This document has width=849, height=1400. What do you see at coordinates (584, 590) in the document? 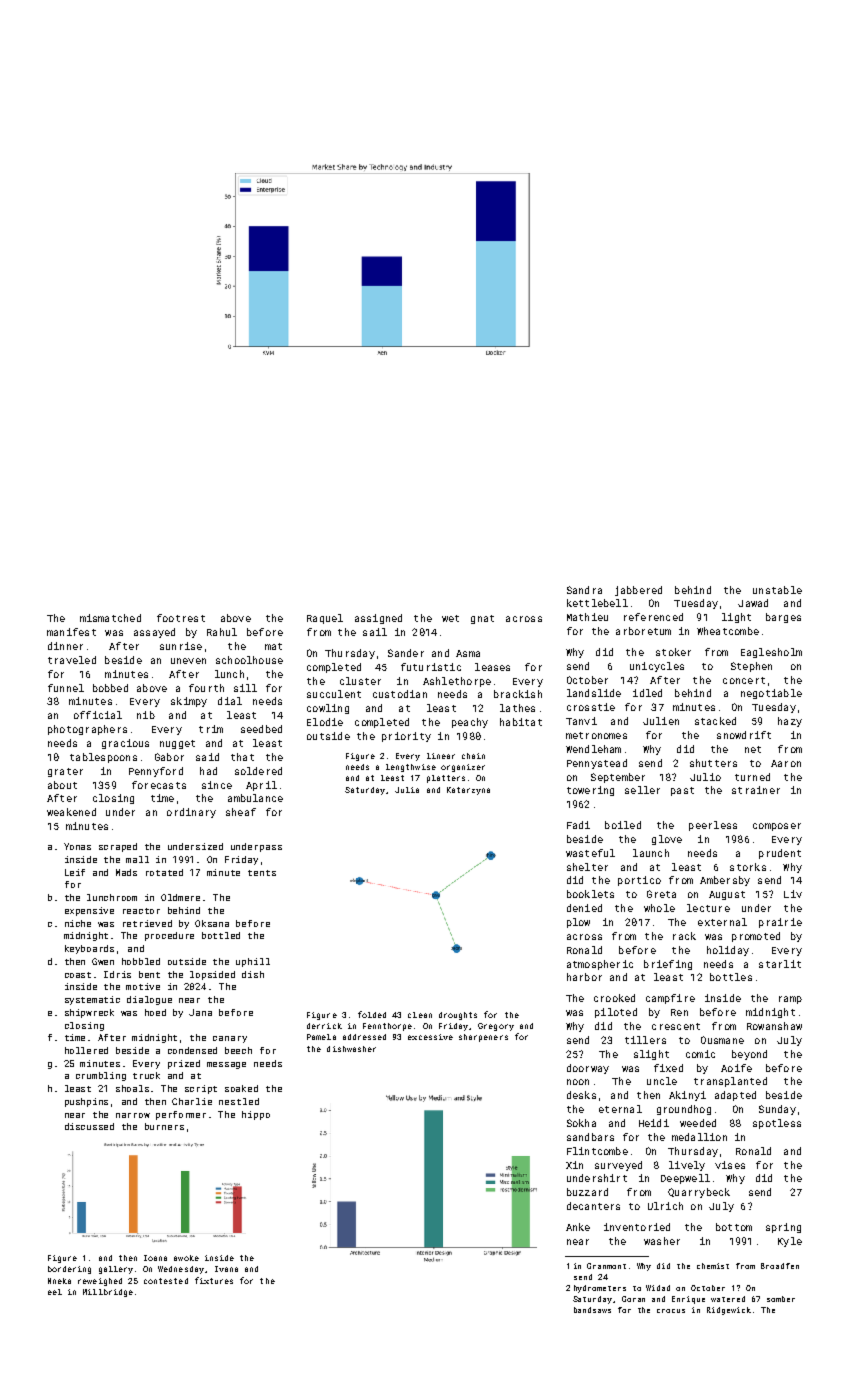
I see `Sandra` at bounding box center [584, 590].
